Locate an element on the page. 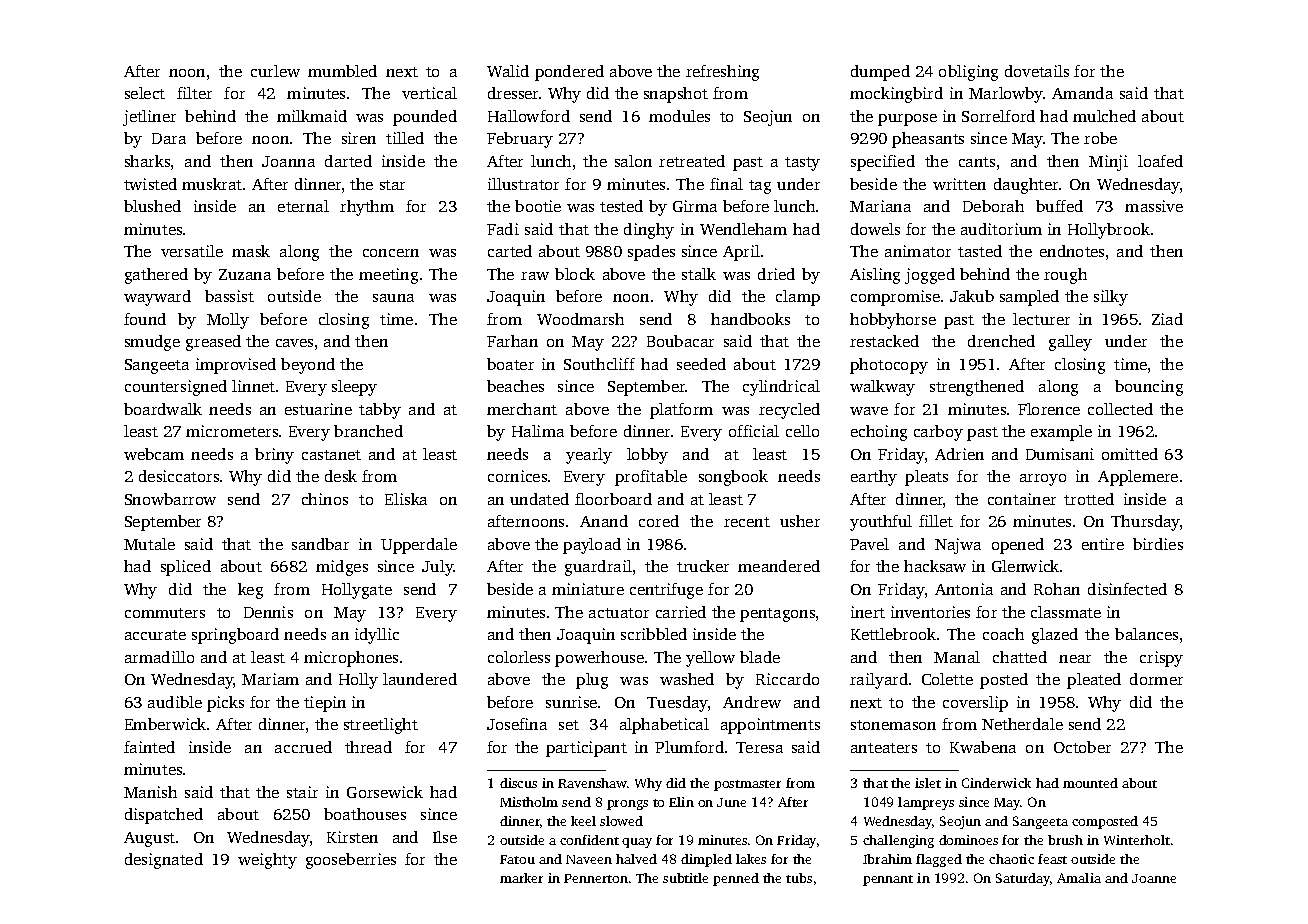 The height and width of the image is (924, 1308). filter is located at coordinates (194, 93).
